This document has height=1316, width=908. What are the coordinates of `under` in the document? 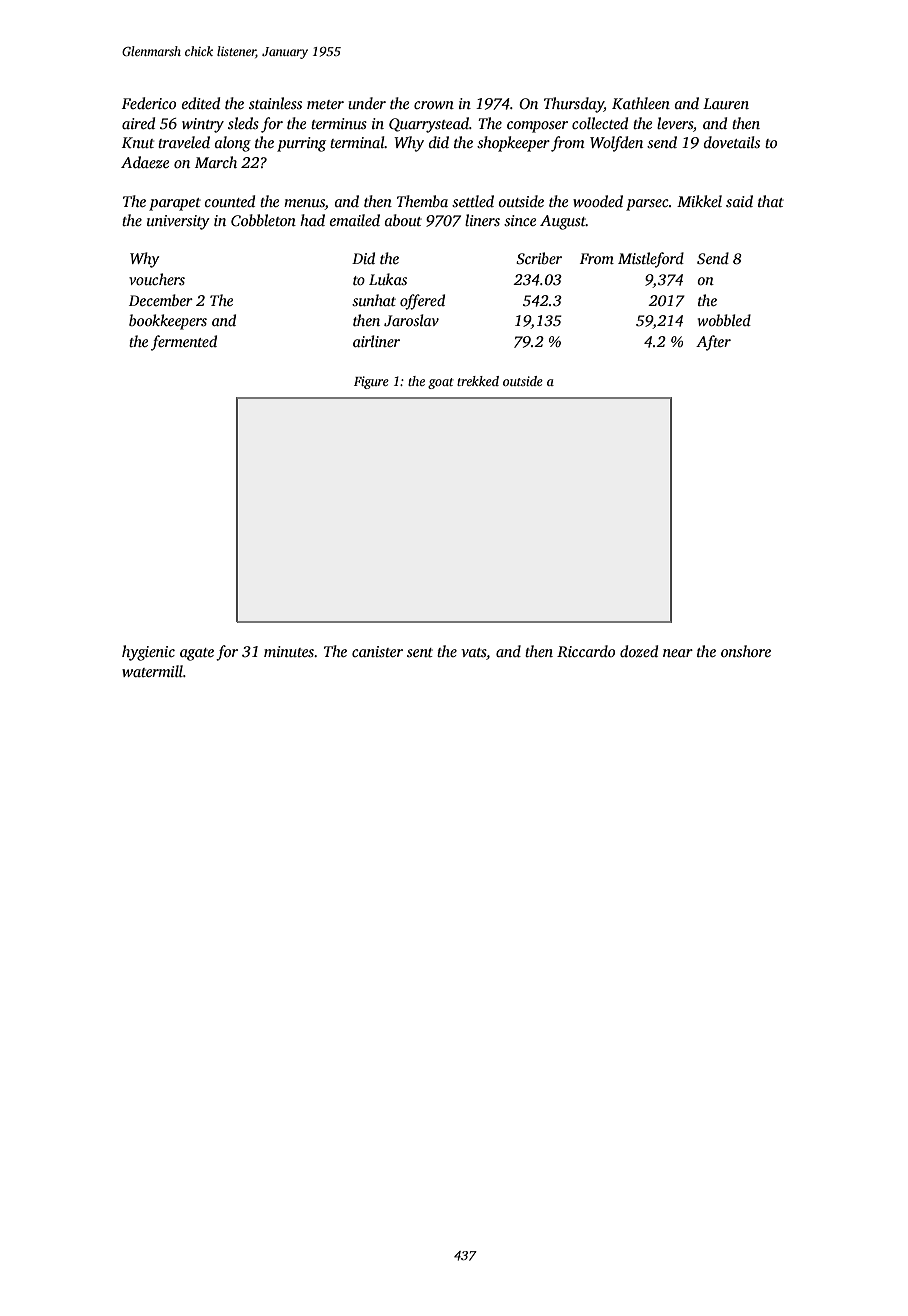 It's located at (367, 103).
